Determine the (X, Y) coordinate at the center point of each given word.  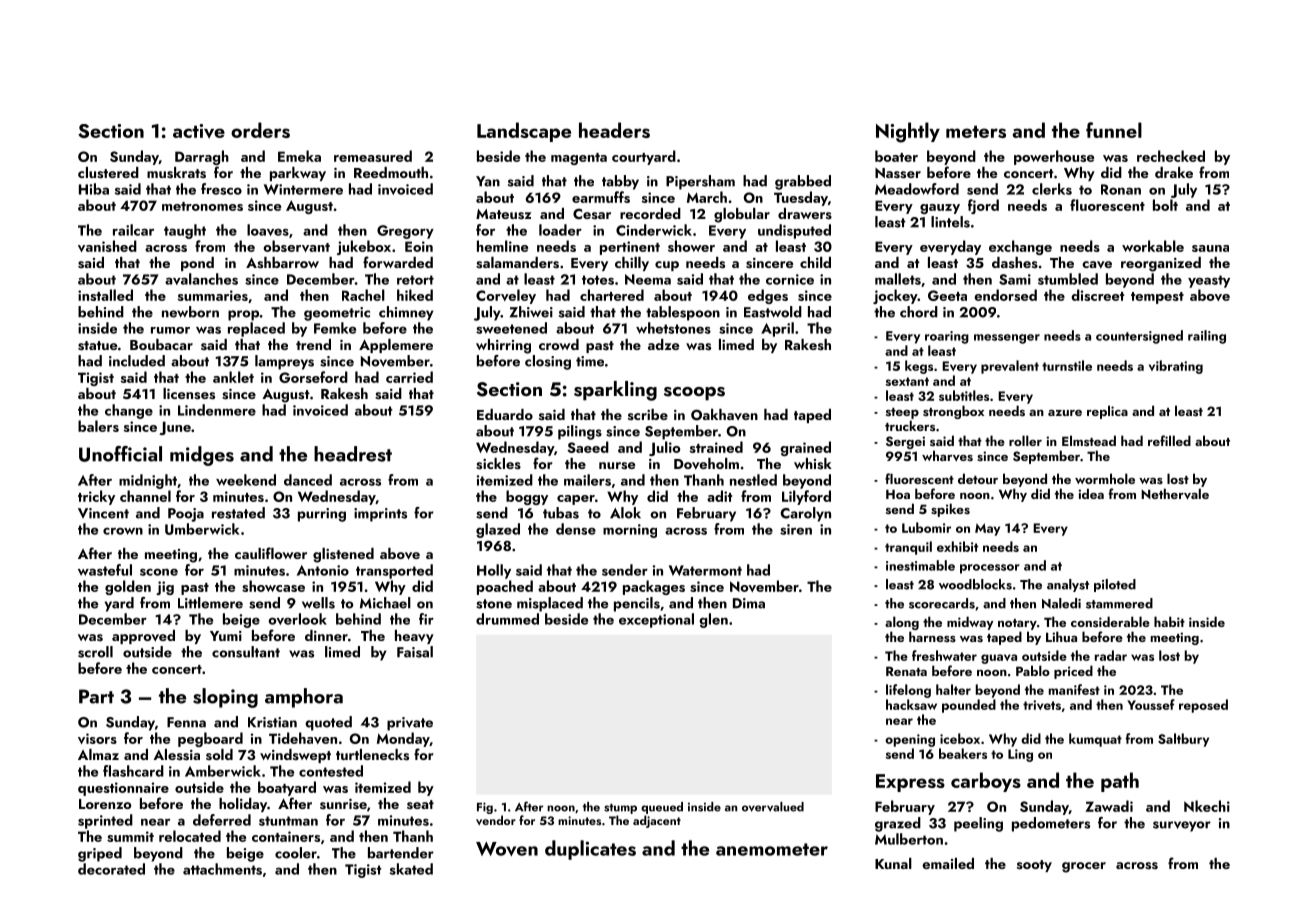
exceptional (656, 620)
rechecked (1171, 156)
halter (953, 689)
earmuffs (601, 197)
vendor (496, 820)
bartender (401, 853)
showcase (273, 586)
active (199, 131)
